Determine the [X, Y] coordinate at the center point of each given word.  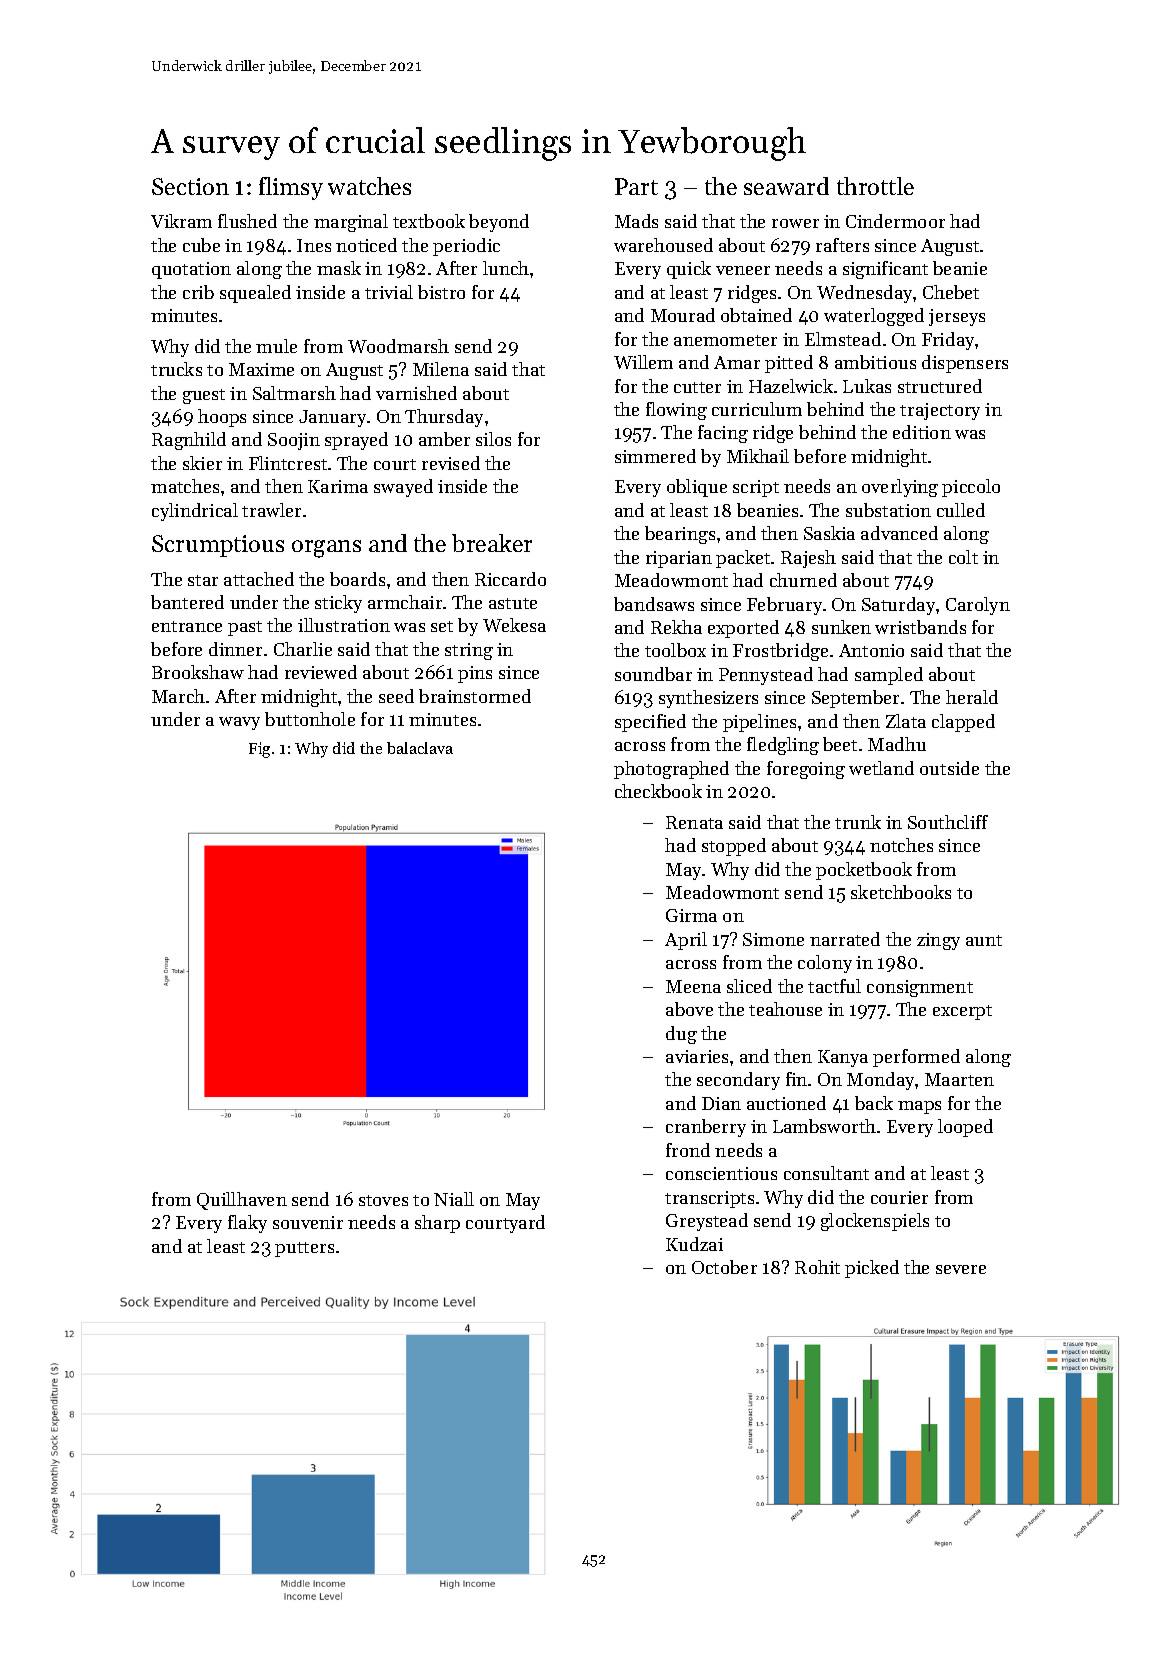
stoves [383, 1200]
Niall [454, 1199]
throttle [875, 186]
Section [190, 186]
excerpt [962, 1012]
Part [636, 186]
